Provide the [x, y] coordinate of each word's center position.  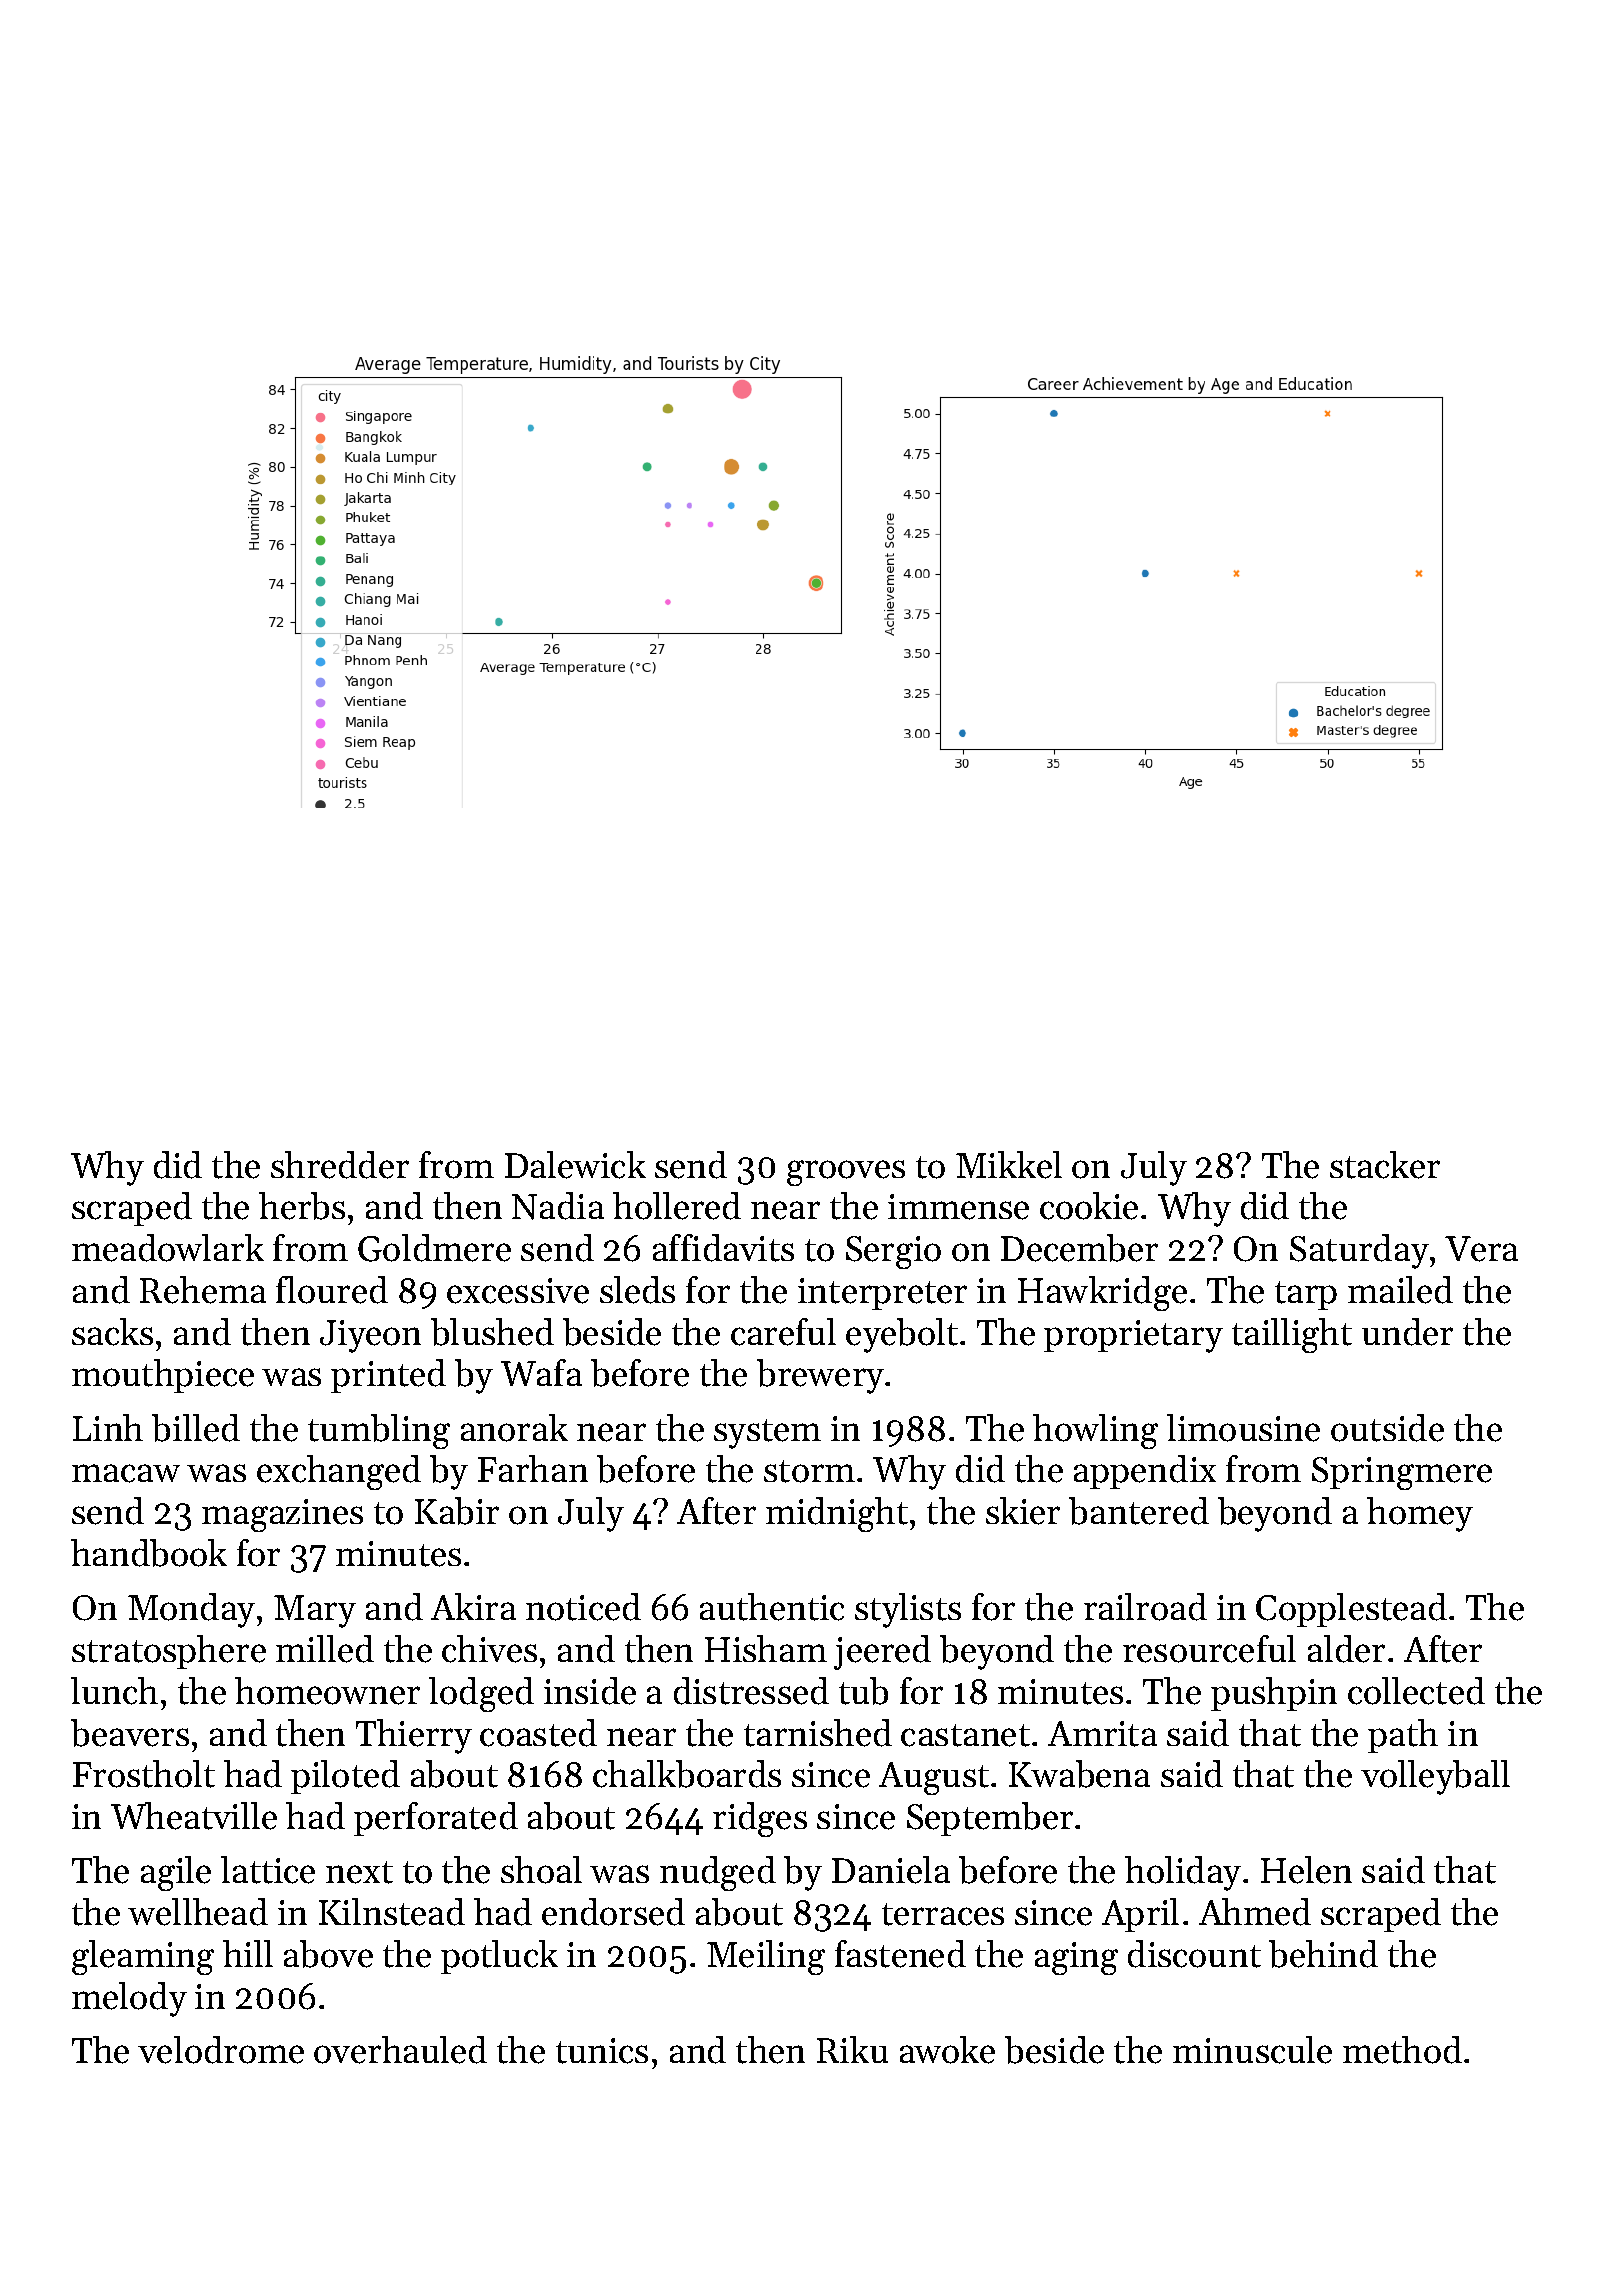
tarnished [818, 1733]
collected [1416, 1691]
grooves [846, 1173]
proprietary [1133, 1336]
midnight [837, 1514]
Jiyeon [370, 1336]
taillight [1292, 1335]
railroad [1145, 1607]
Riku [852, 2049]
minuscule [1252, 2050]
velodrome [221, 2050]
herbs [302, 1206]
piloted [345, 1777]
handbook [149, 1553]
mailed [1400, 1290]
